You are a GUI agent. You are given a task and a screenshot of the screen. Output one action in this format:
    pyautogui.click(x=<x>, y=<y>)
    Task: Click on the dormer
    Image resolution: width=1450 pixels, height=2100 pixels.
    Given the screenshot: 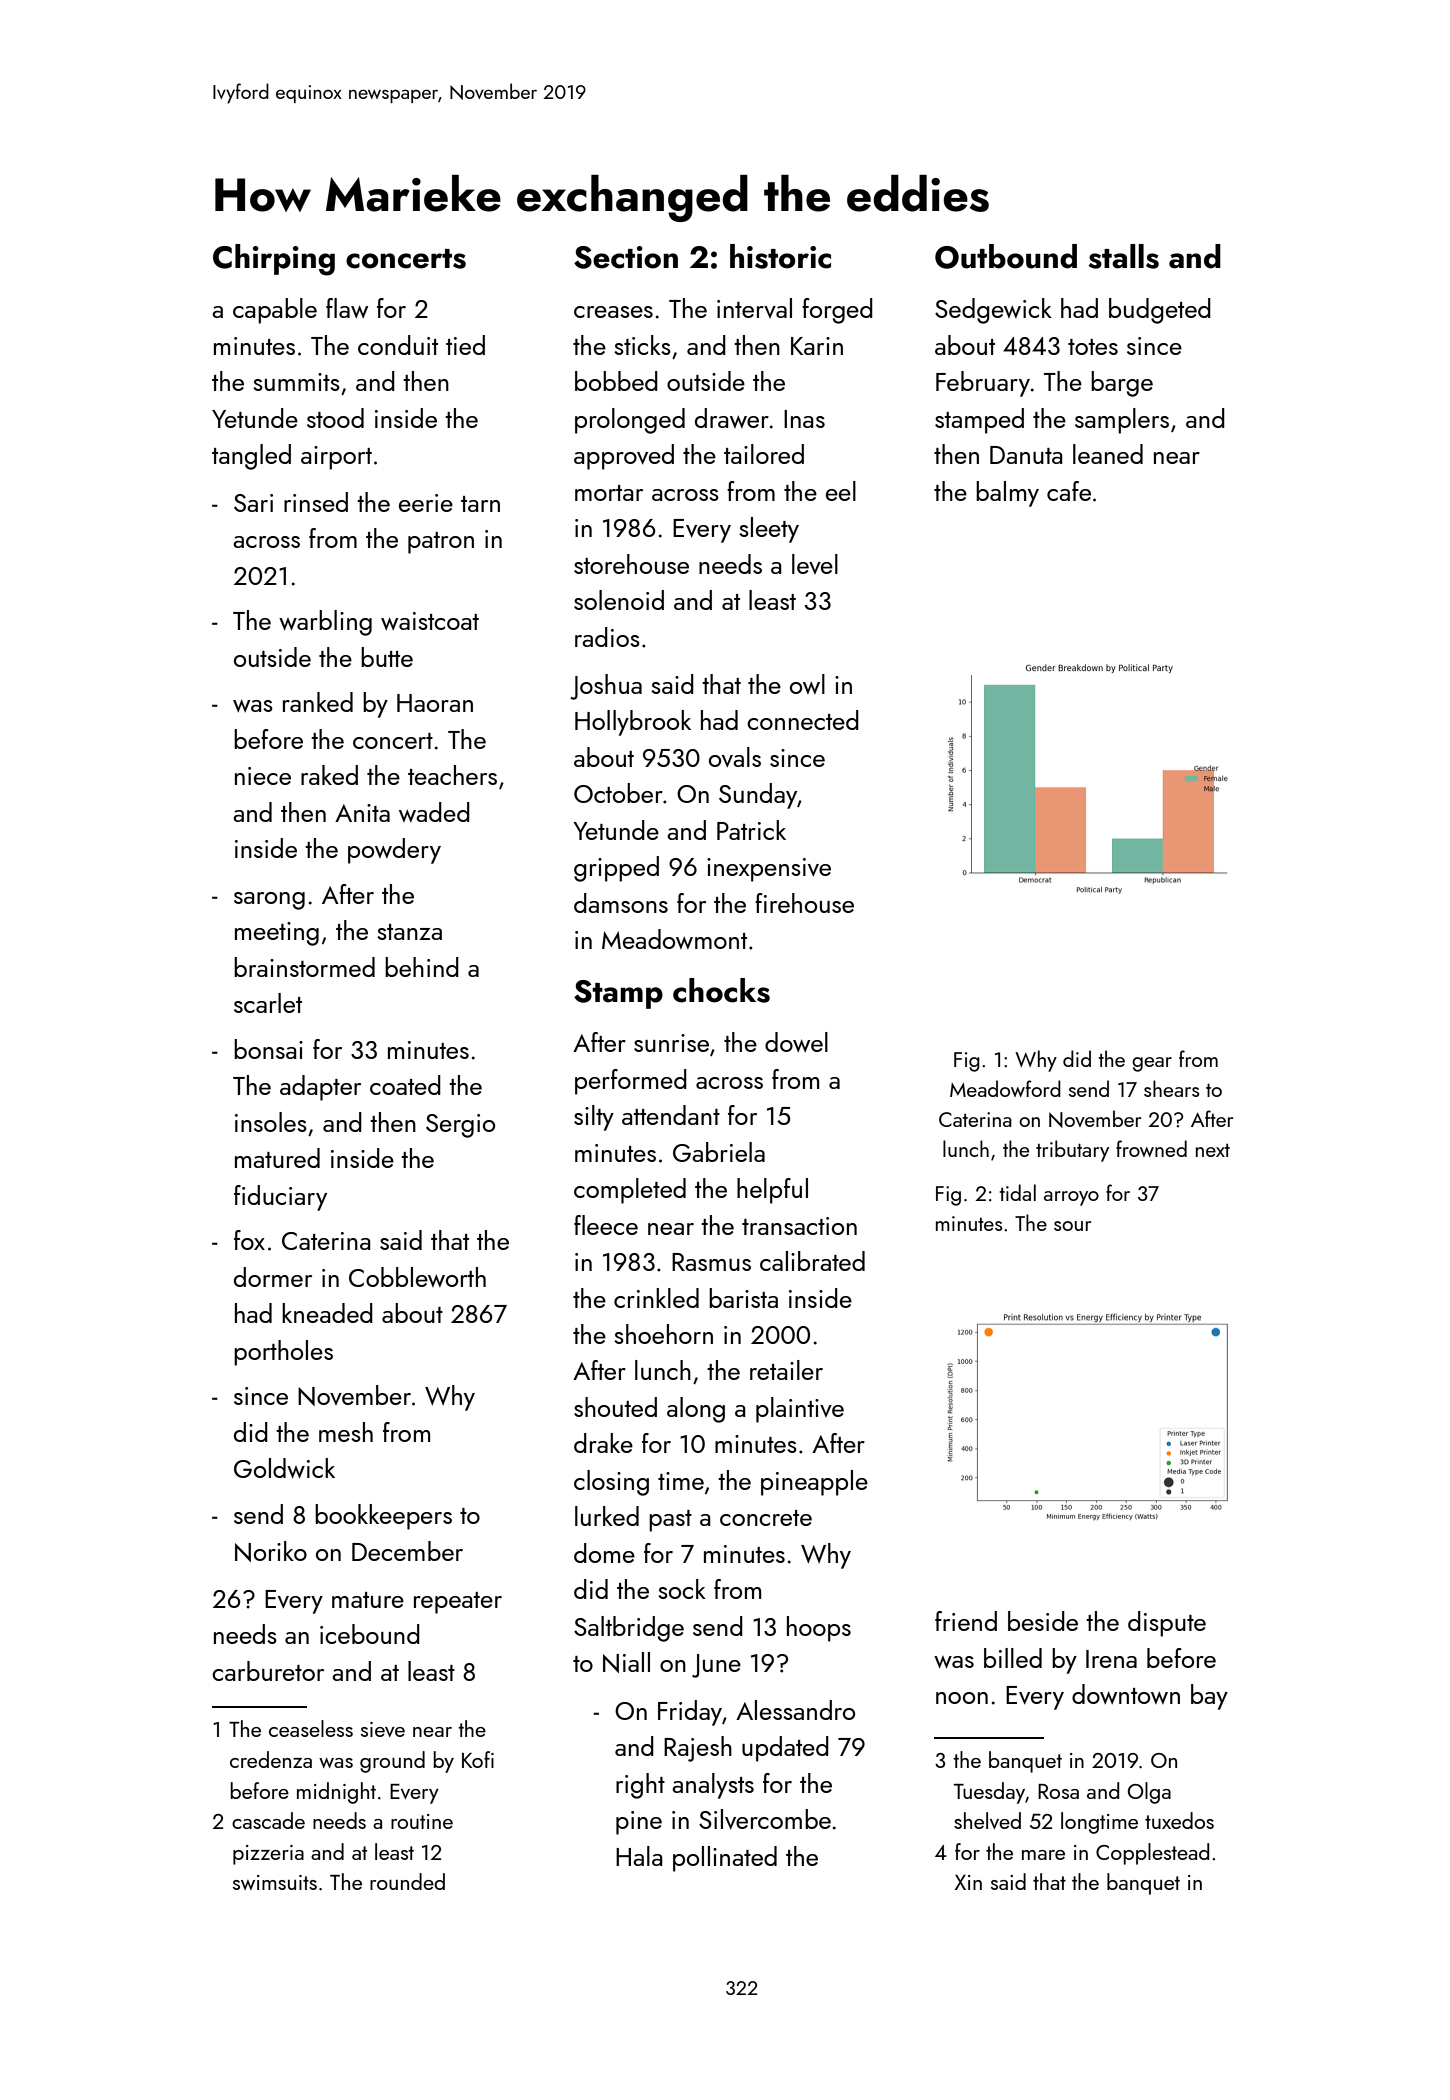 What is the action you would take?
    pyautogui.click(x=273, y=1277)
